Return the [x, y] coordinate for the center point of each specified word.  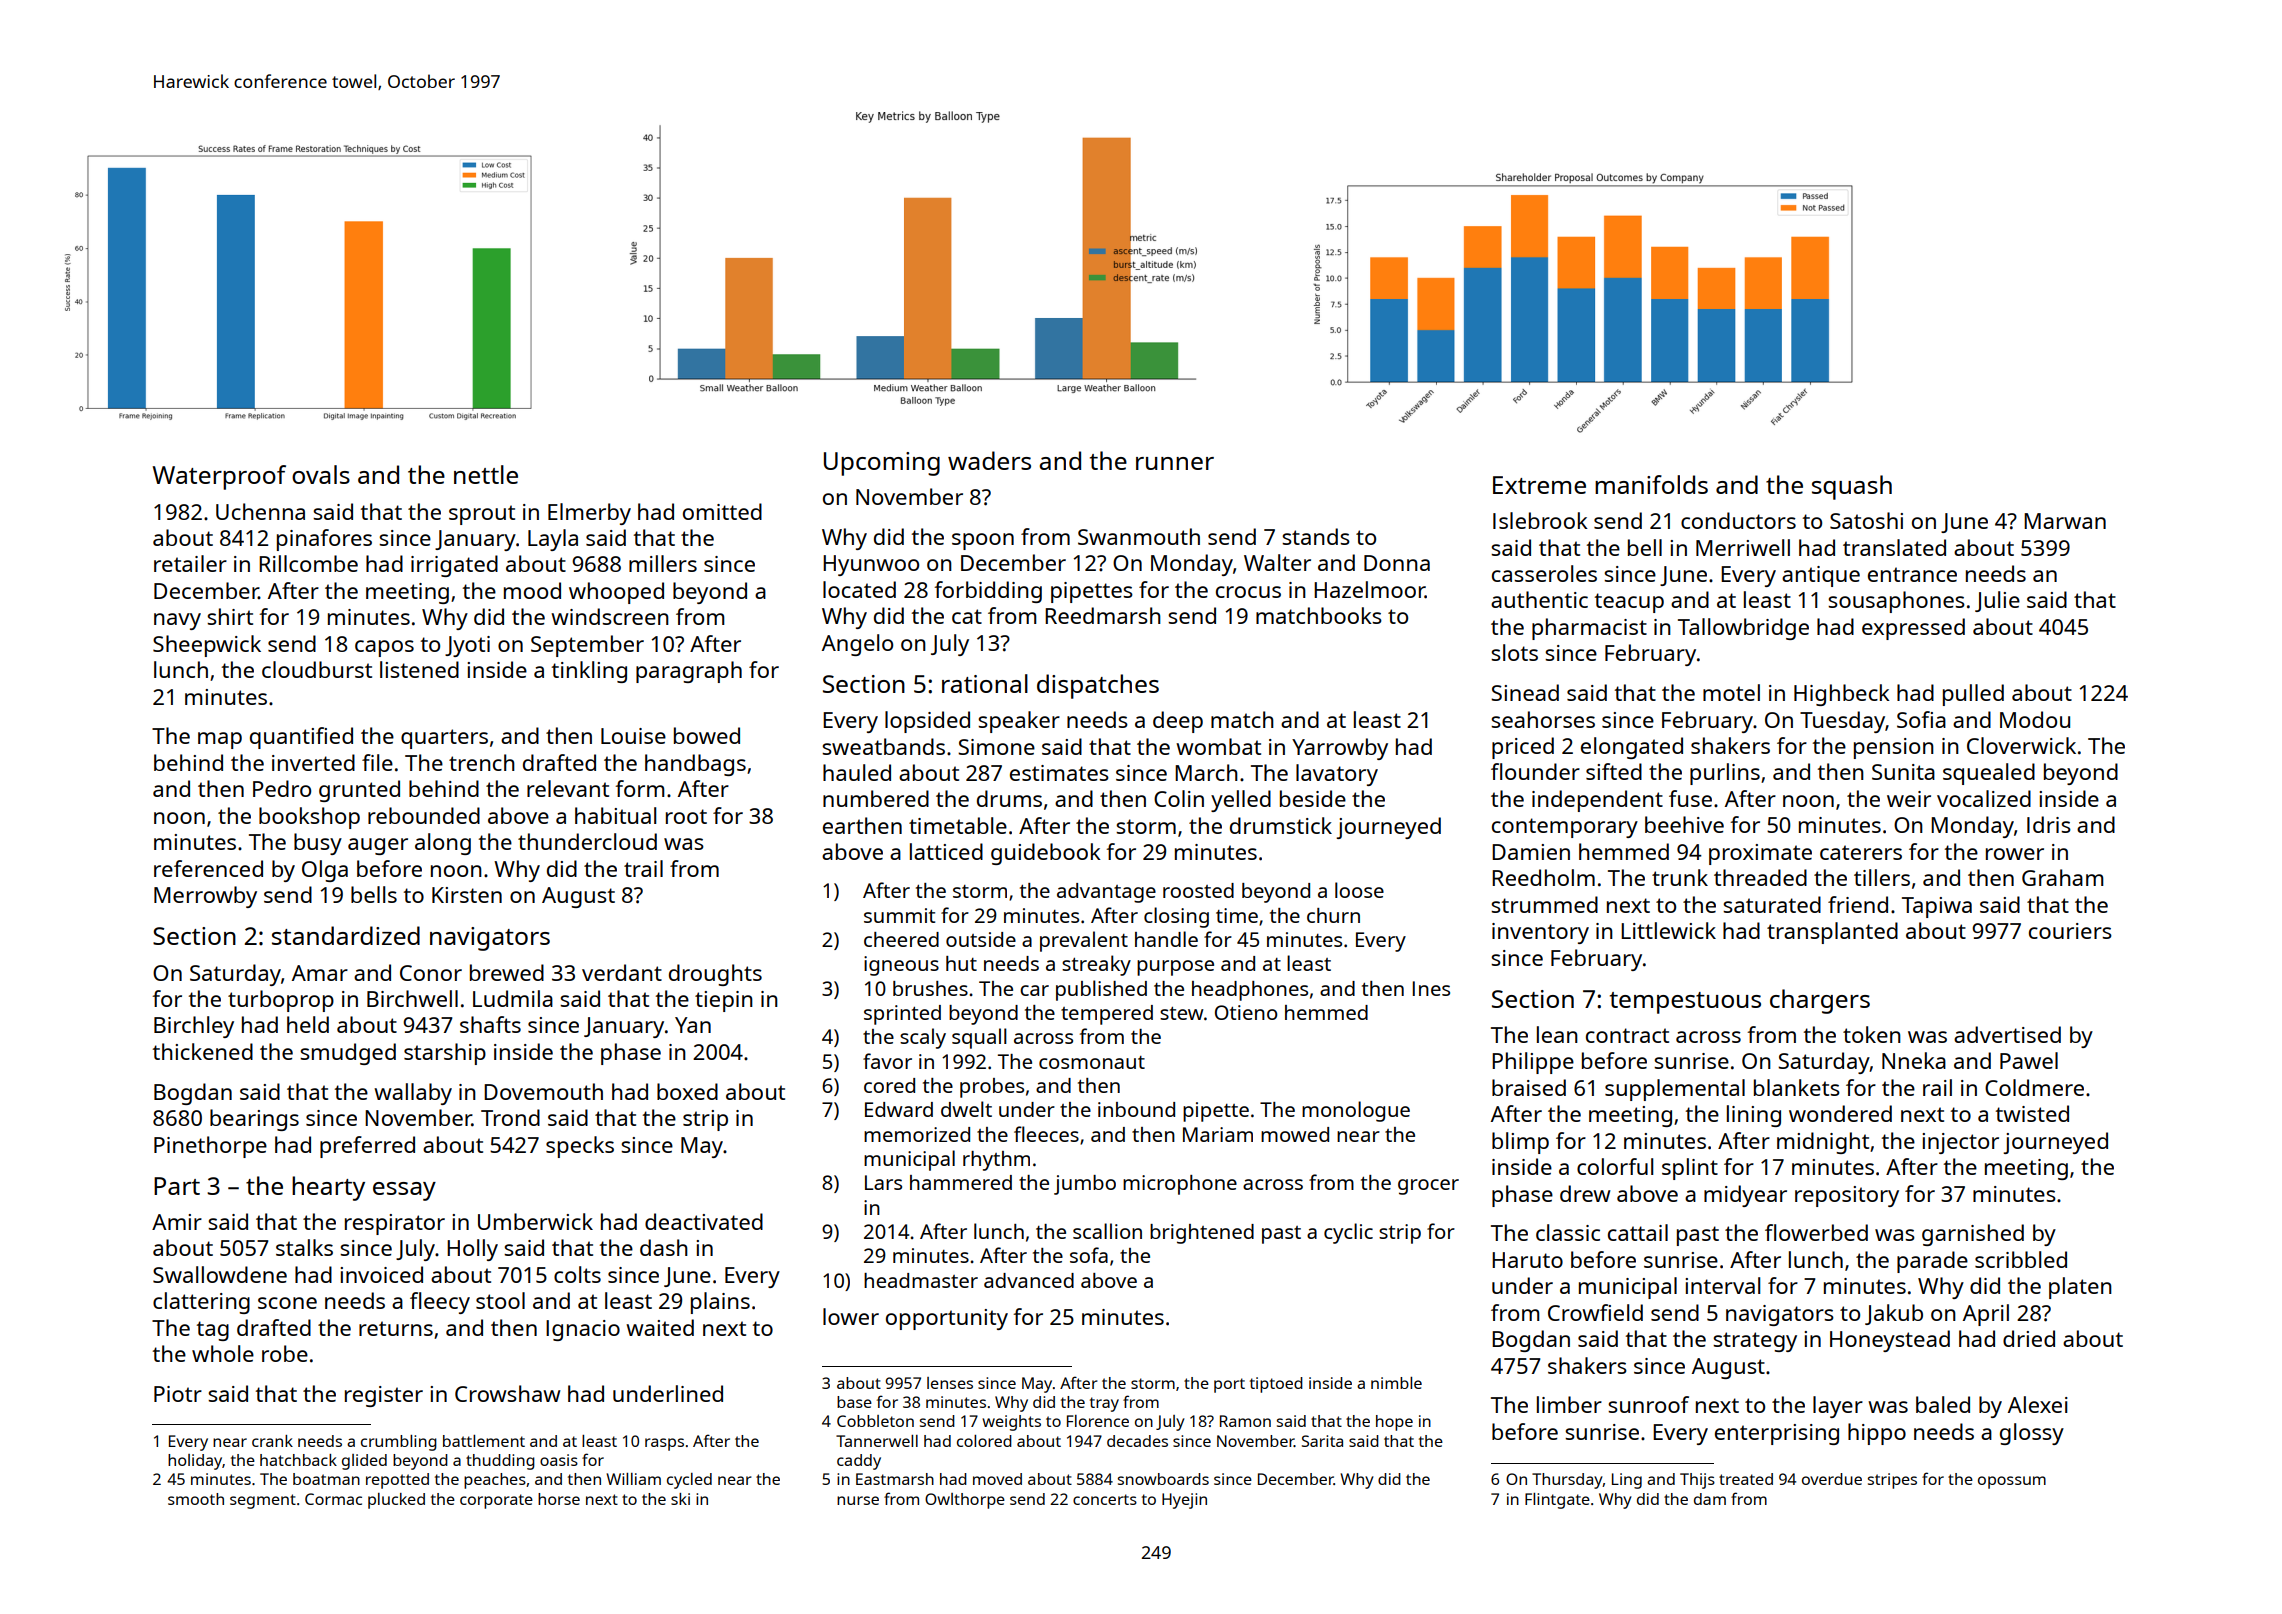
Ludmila [513, 998]
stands [1316, 536]
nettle [486, 474]
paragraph [689, 672]
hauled [857, 772]
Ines [1431, 988]
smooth [196, 1499]
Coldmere [2034, 1087]
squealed [1989, 774]
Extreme [1539, 485]
